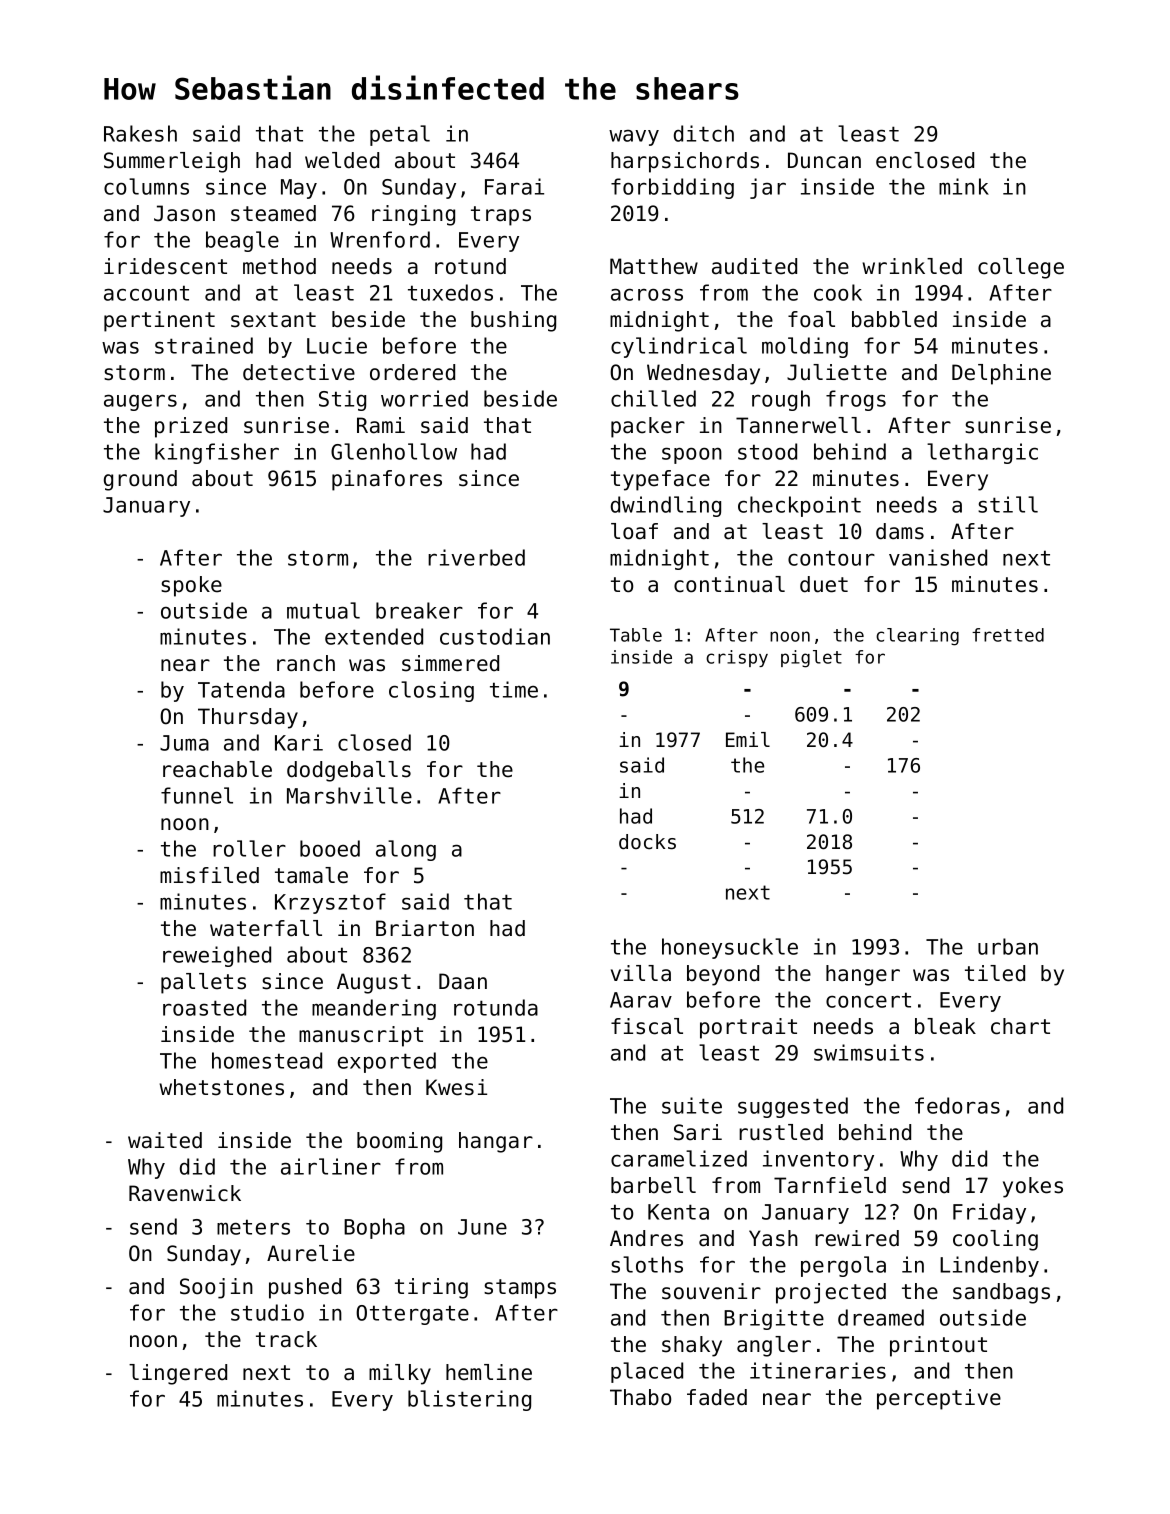  I want to click on Briarton, so click(425, 928).
